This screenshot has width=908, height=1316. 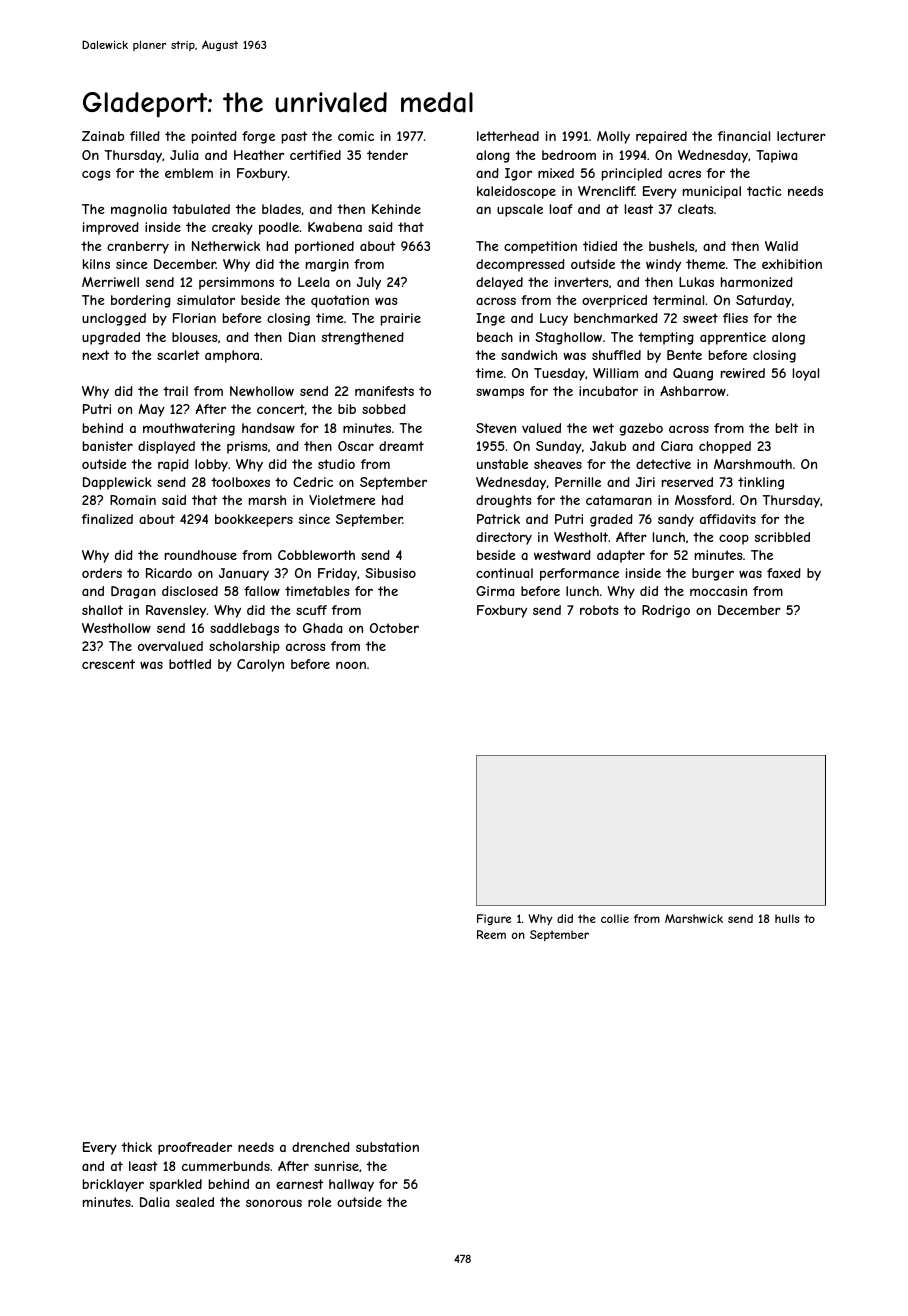 I want to click on letterhead, so click(x=508, y=136).
